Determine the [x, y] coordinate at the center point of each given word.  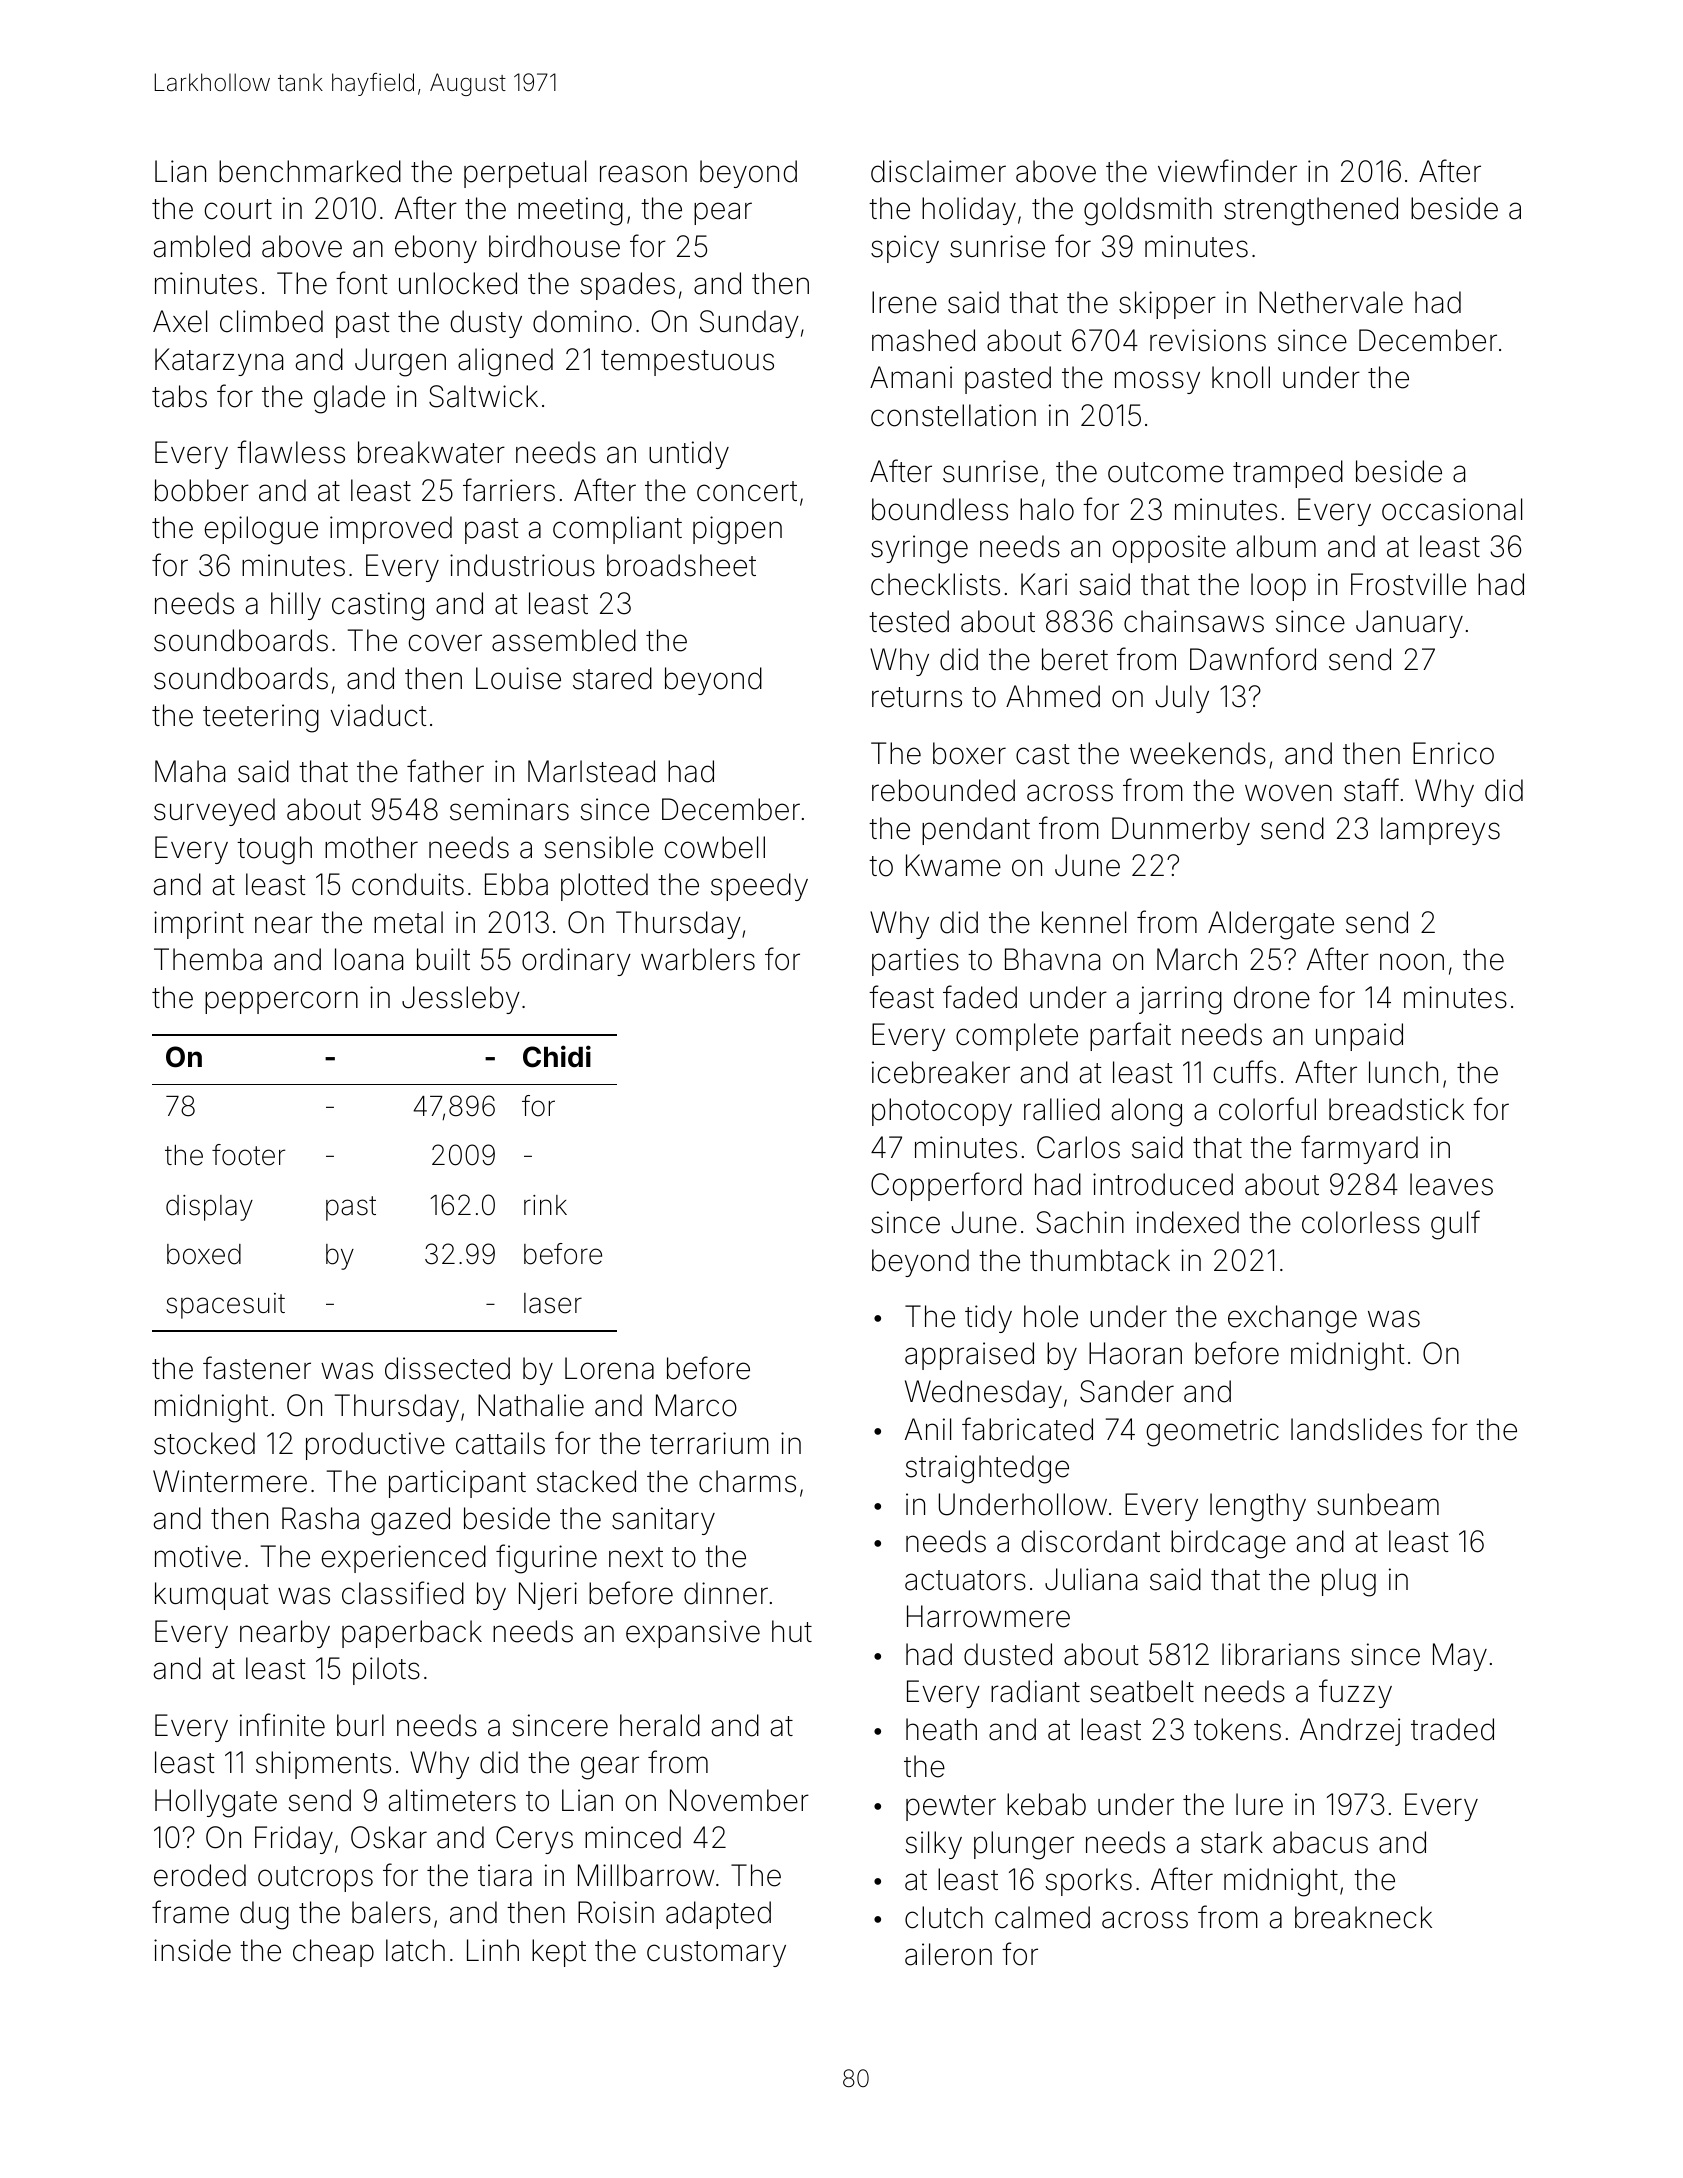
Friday [294, 1840]
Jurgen [400, 362]
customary [716, 1954]
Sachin [1080, 1222]
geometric [1213, 1432]
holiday [969, 211]
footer [248, 1155]
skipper [1167, 305]
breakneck [1363, 1917]
